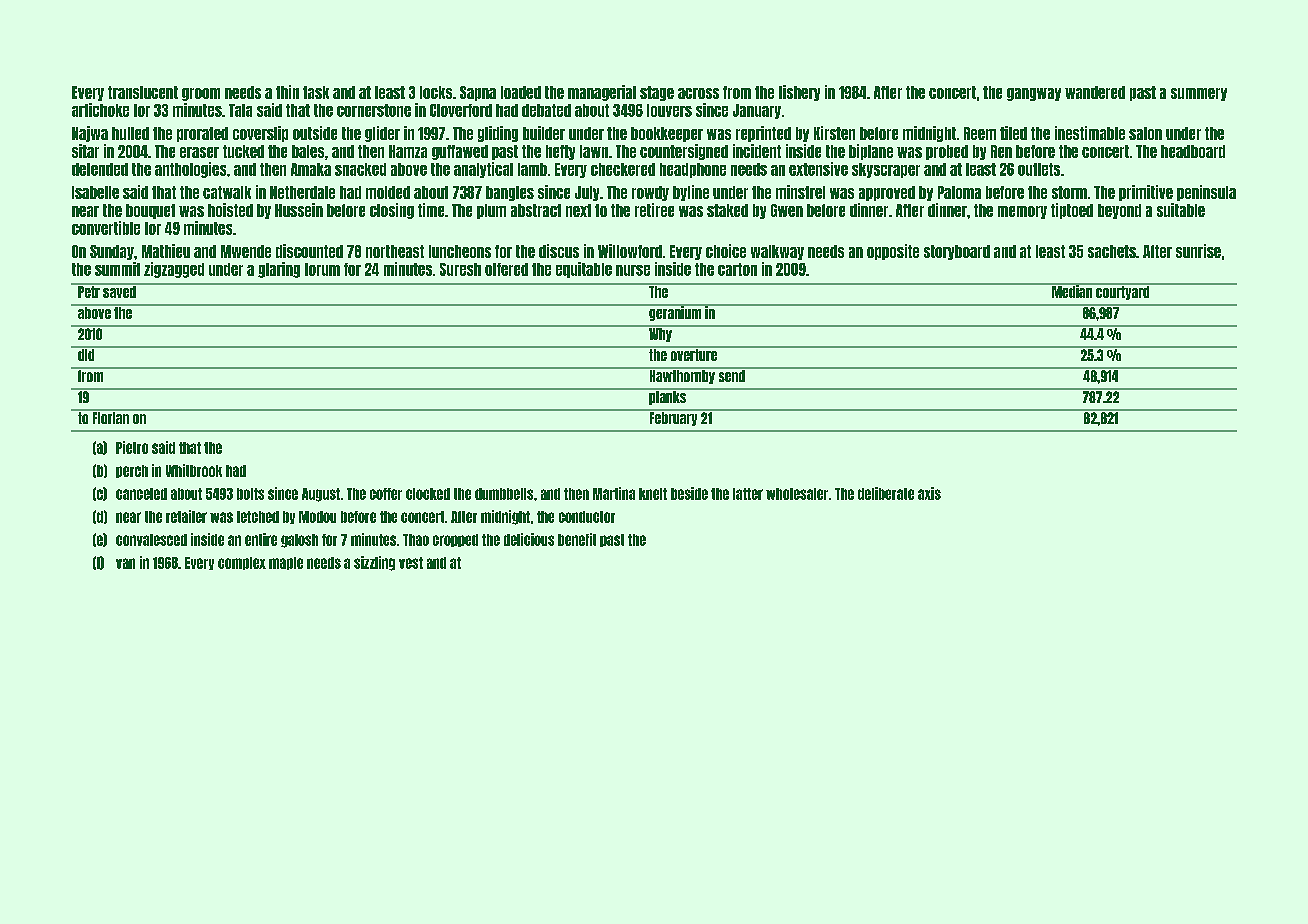 Image resolution: width=1308 pixels, height=924 pixels. Describe the element at coordinates (577, 539) in the screenshot. I see `benefit` at that location.
